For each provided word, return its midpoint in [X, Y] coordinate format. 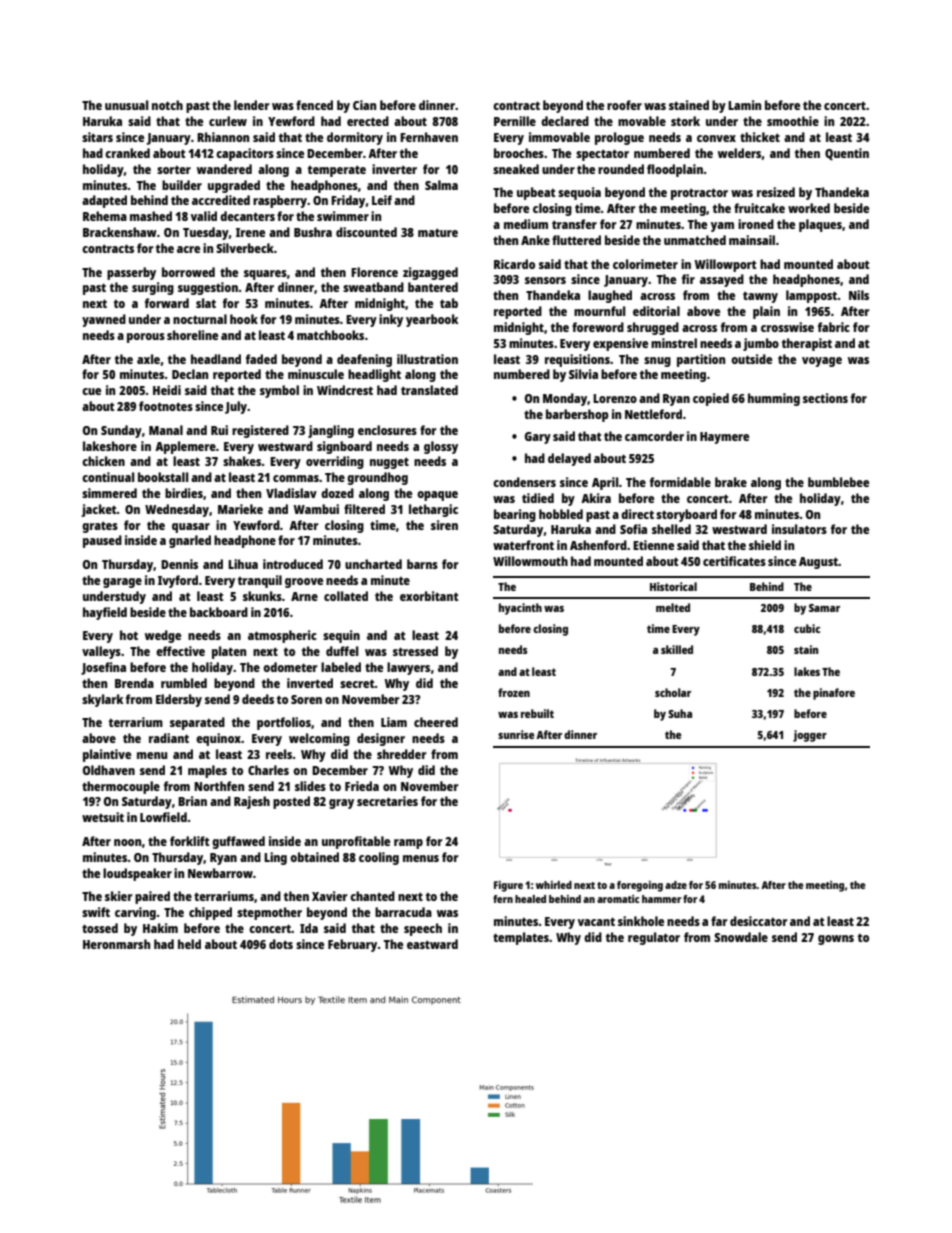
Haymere [724, 438]
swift [96, 912]
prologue [619, 138]
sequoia [579, 193]
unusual [126, 105]
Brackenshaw [120, 232]
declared [565, 121]
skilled [677, 649]
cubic [807, 628]
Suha [680, 713]
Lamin [744, 105]
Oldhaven [109, 770]
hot [129, 635]
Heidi [167, 390]
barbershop [577, 415]
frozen [514, 692]
